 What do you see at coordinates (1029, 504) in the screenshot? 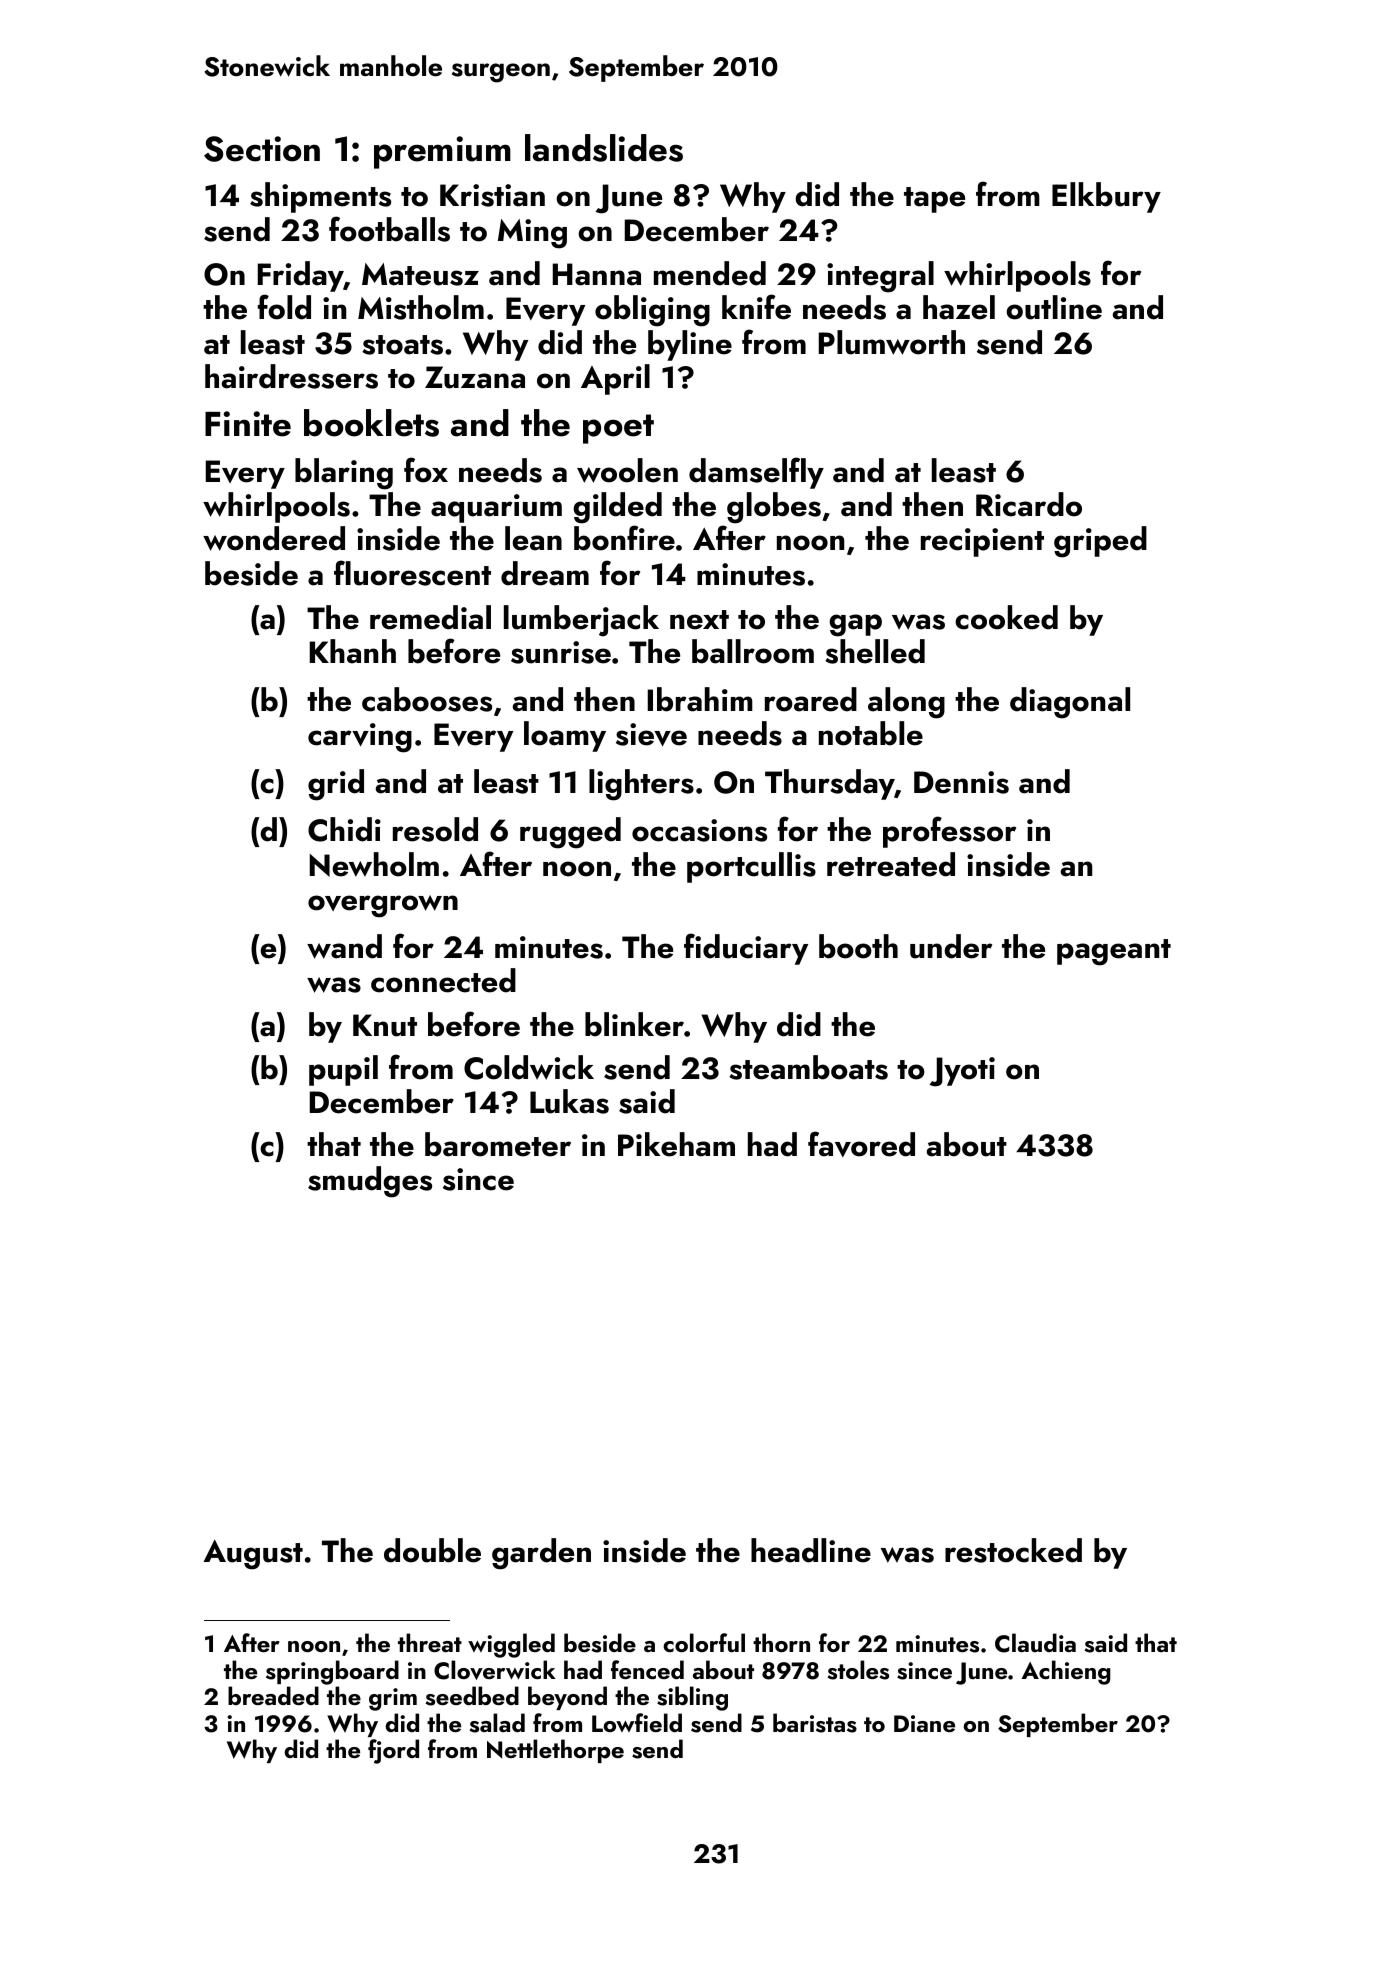
I see `Ricardo` at bounding box center [1029, 504].
